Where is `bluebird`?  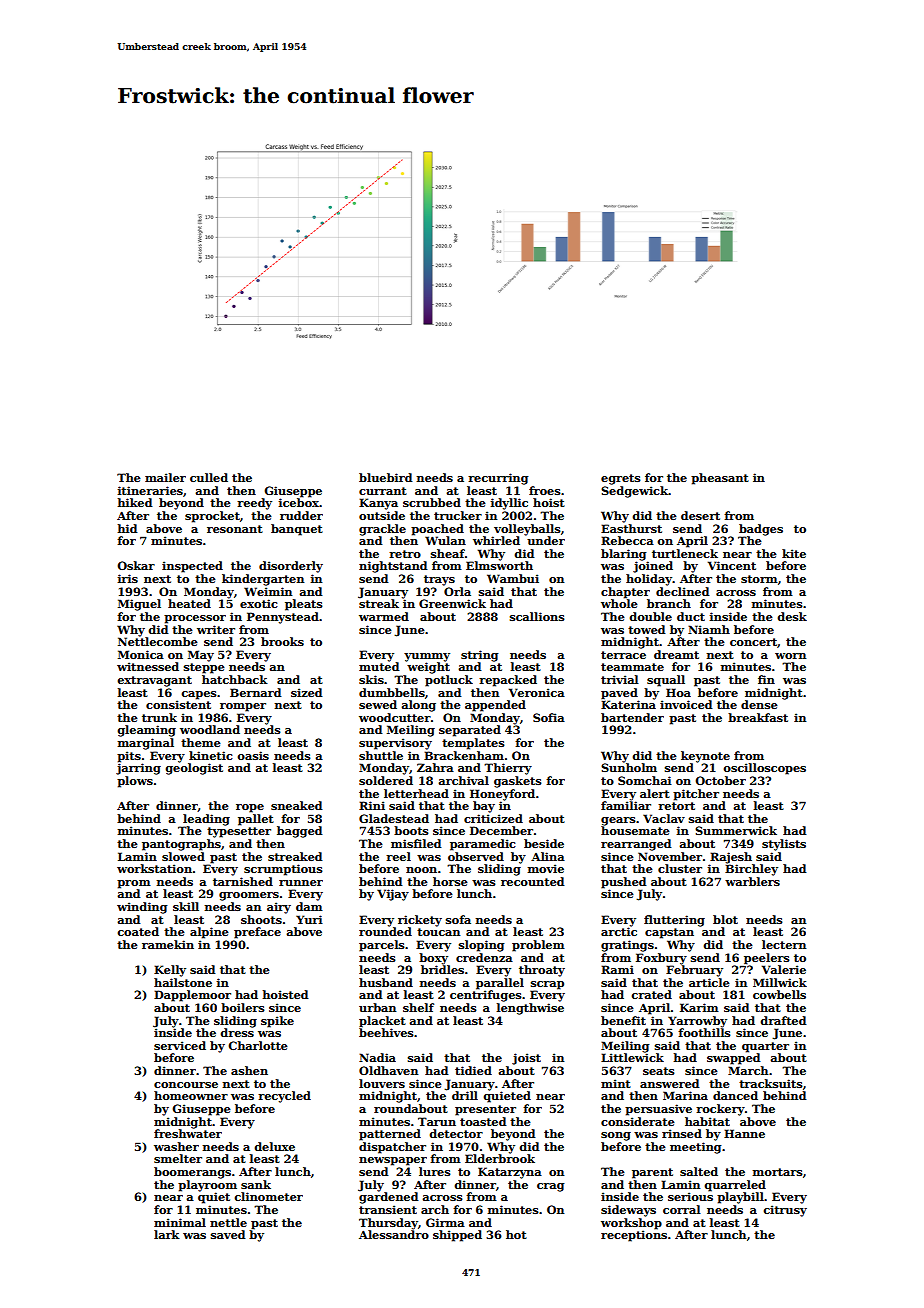 bluebird is located at coordinates (385, 477).
